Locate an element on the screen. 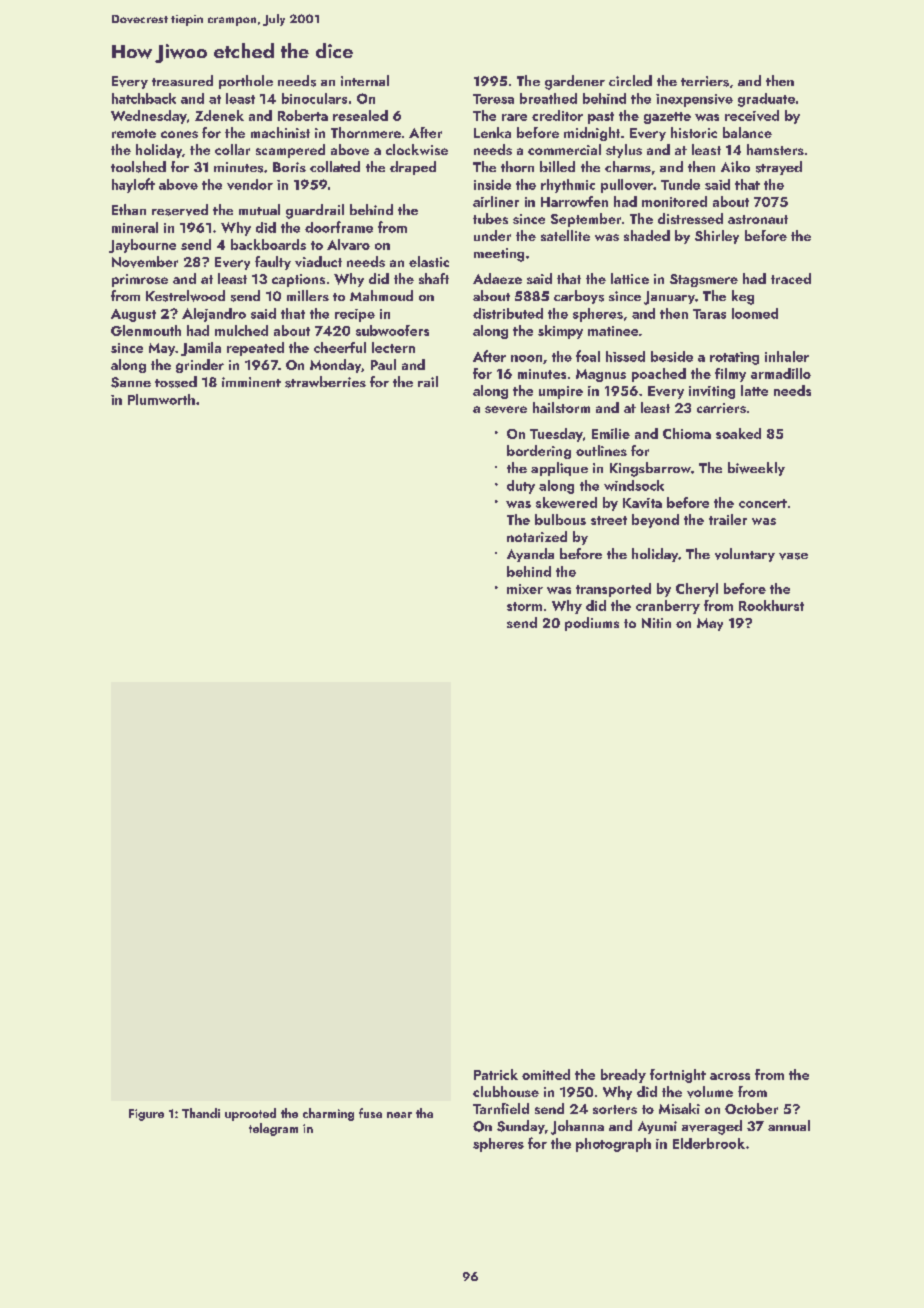 This screenshot has height=1308, width=924. telegram is located at coordinates (273, 1129).
